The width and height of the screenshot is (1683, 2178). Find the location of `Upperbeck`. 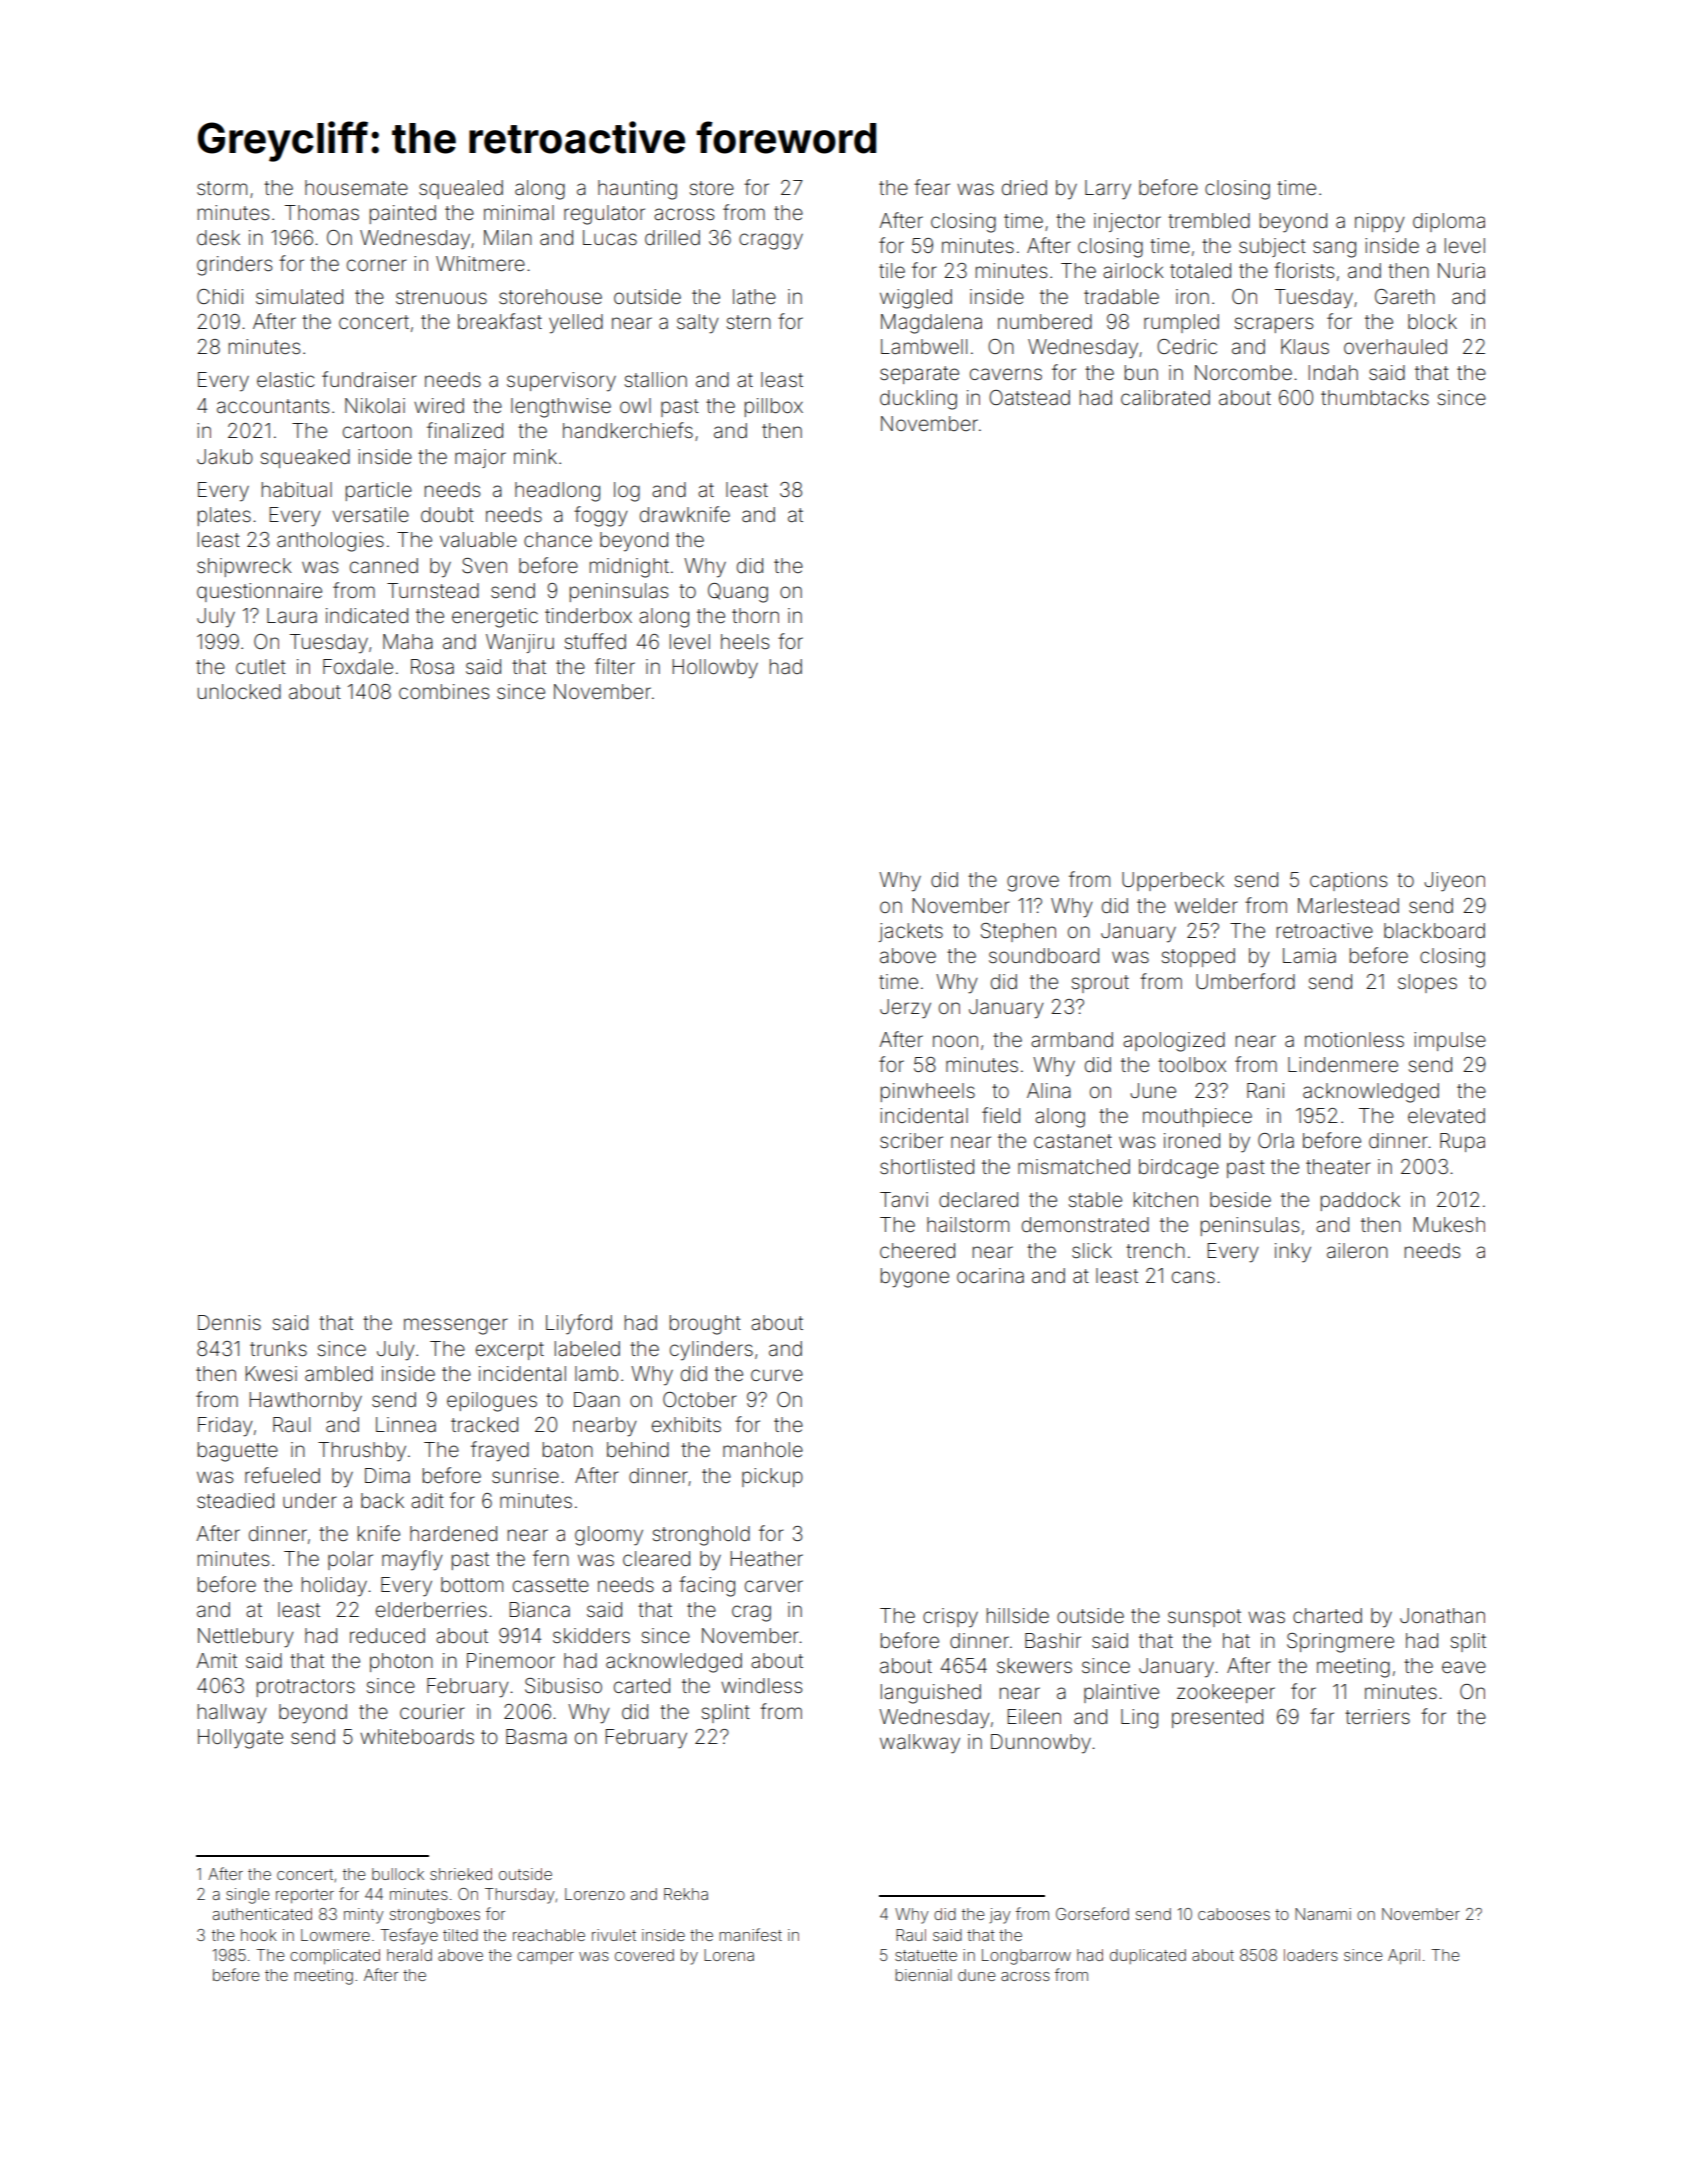

Upperbeck is located at coordinates (1173, 881).
